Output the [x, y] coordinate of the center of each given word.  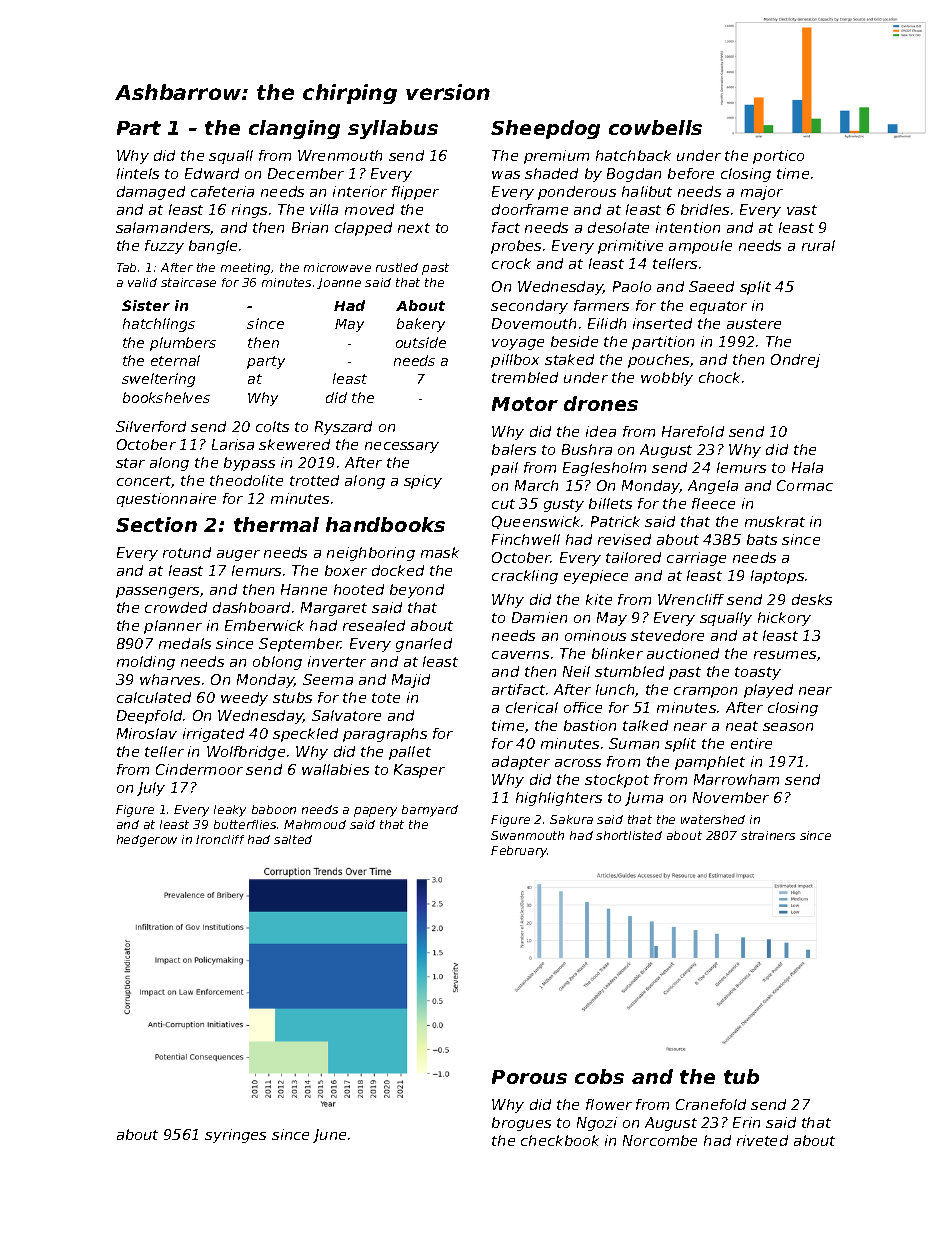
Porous [529, 1077]
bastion [590, 725]
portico [778, 157]
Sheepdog [545, 129]
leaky [230, 811]
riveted [762, 1140]
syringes [235, 1136]
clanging [294, 129]
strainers [768, 835]
